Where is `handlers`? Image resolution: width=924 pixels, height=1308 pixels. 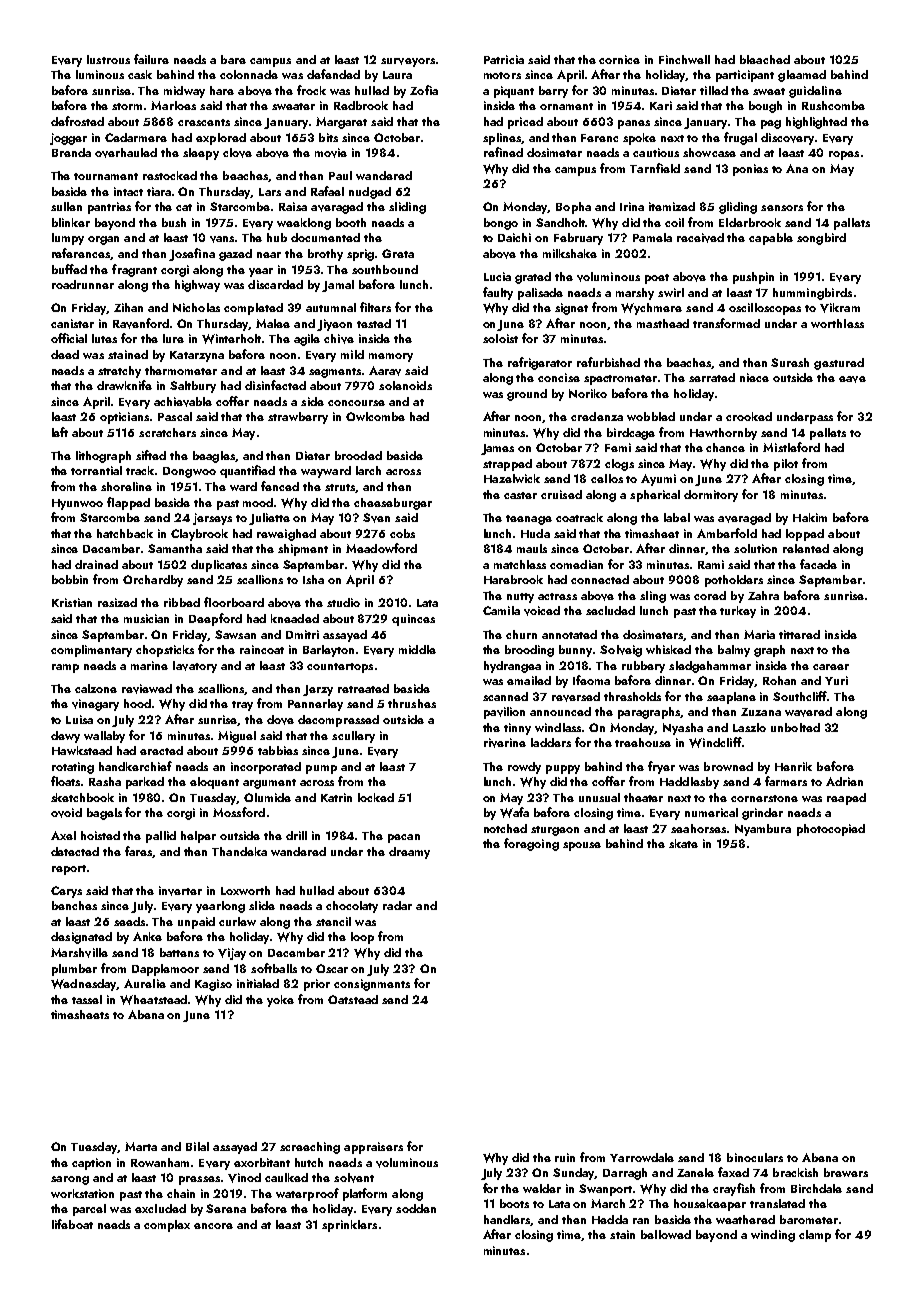
handlers is located at coordinates (507, 1220).
